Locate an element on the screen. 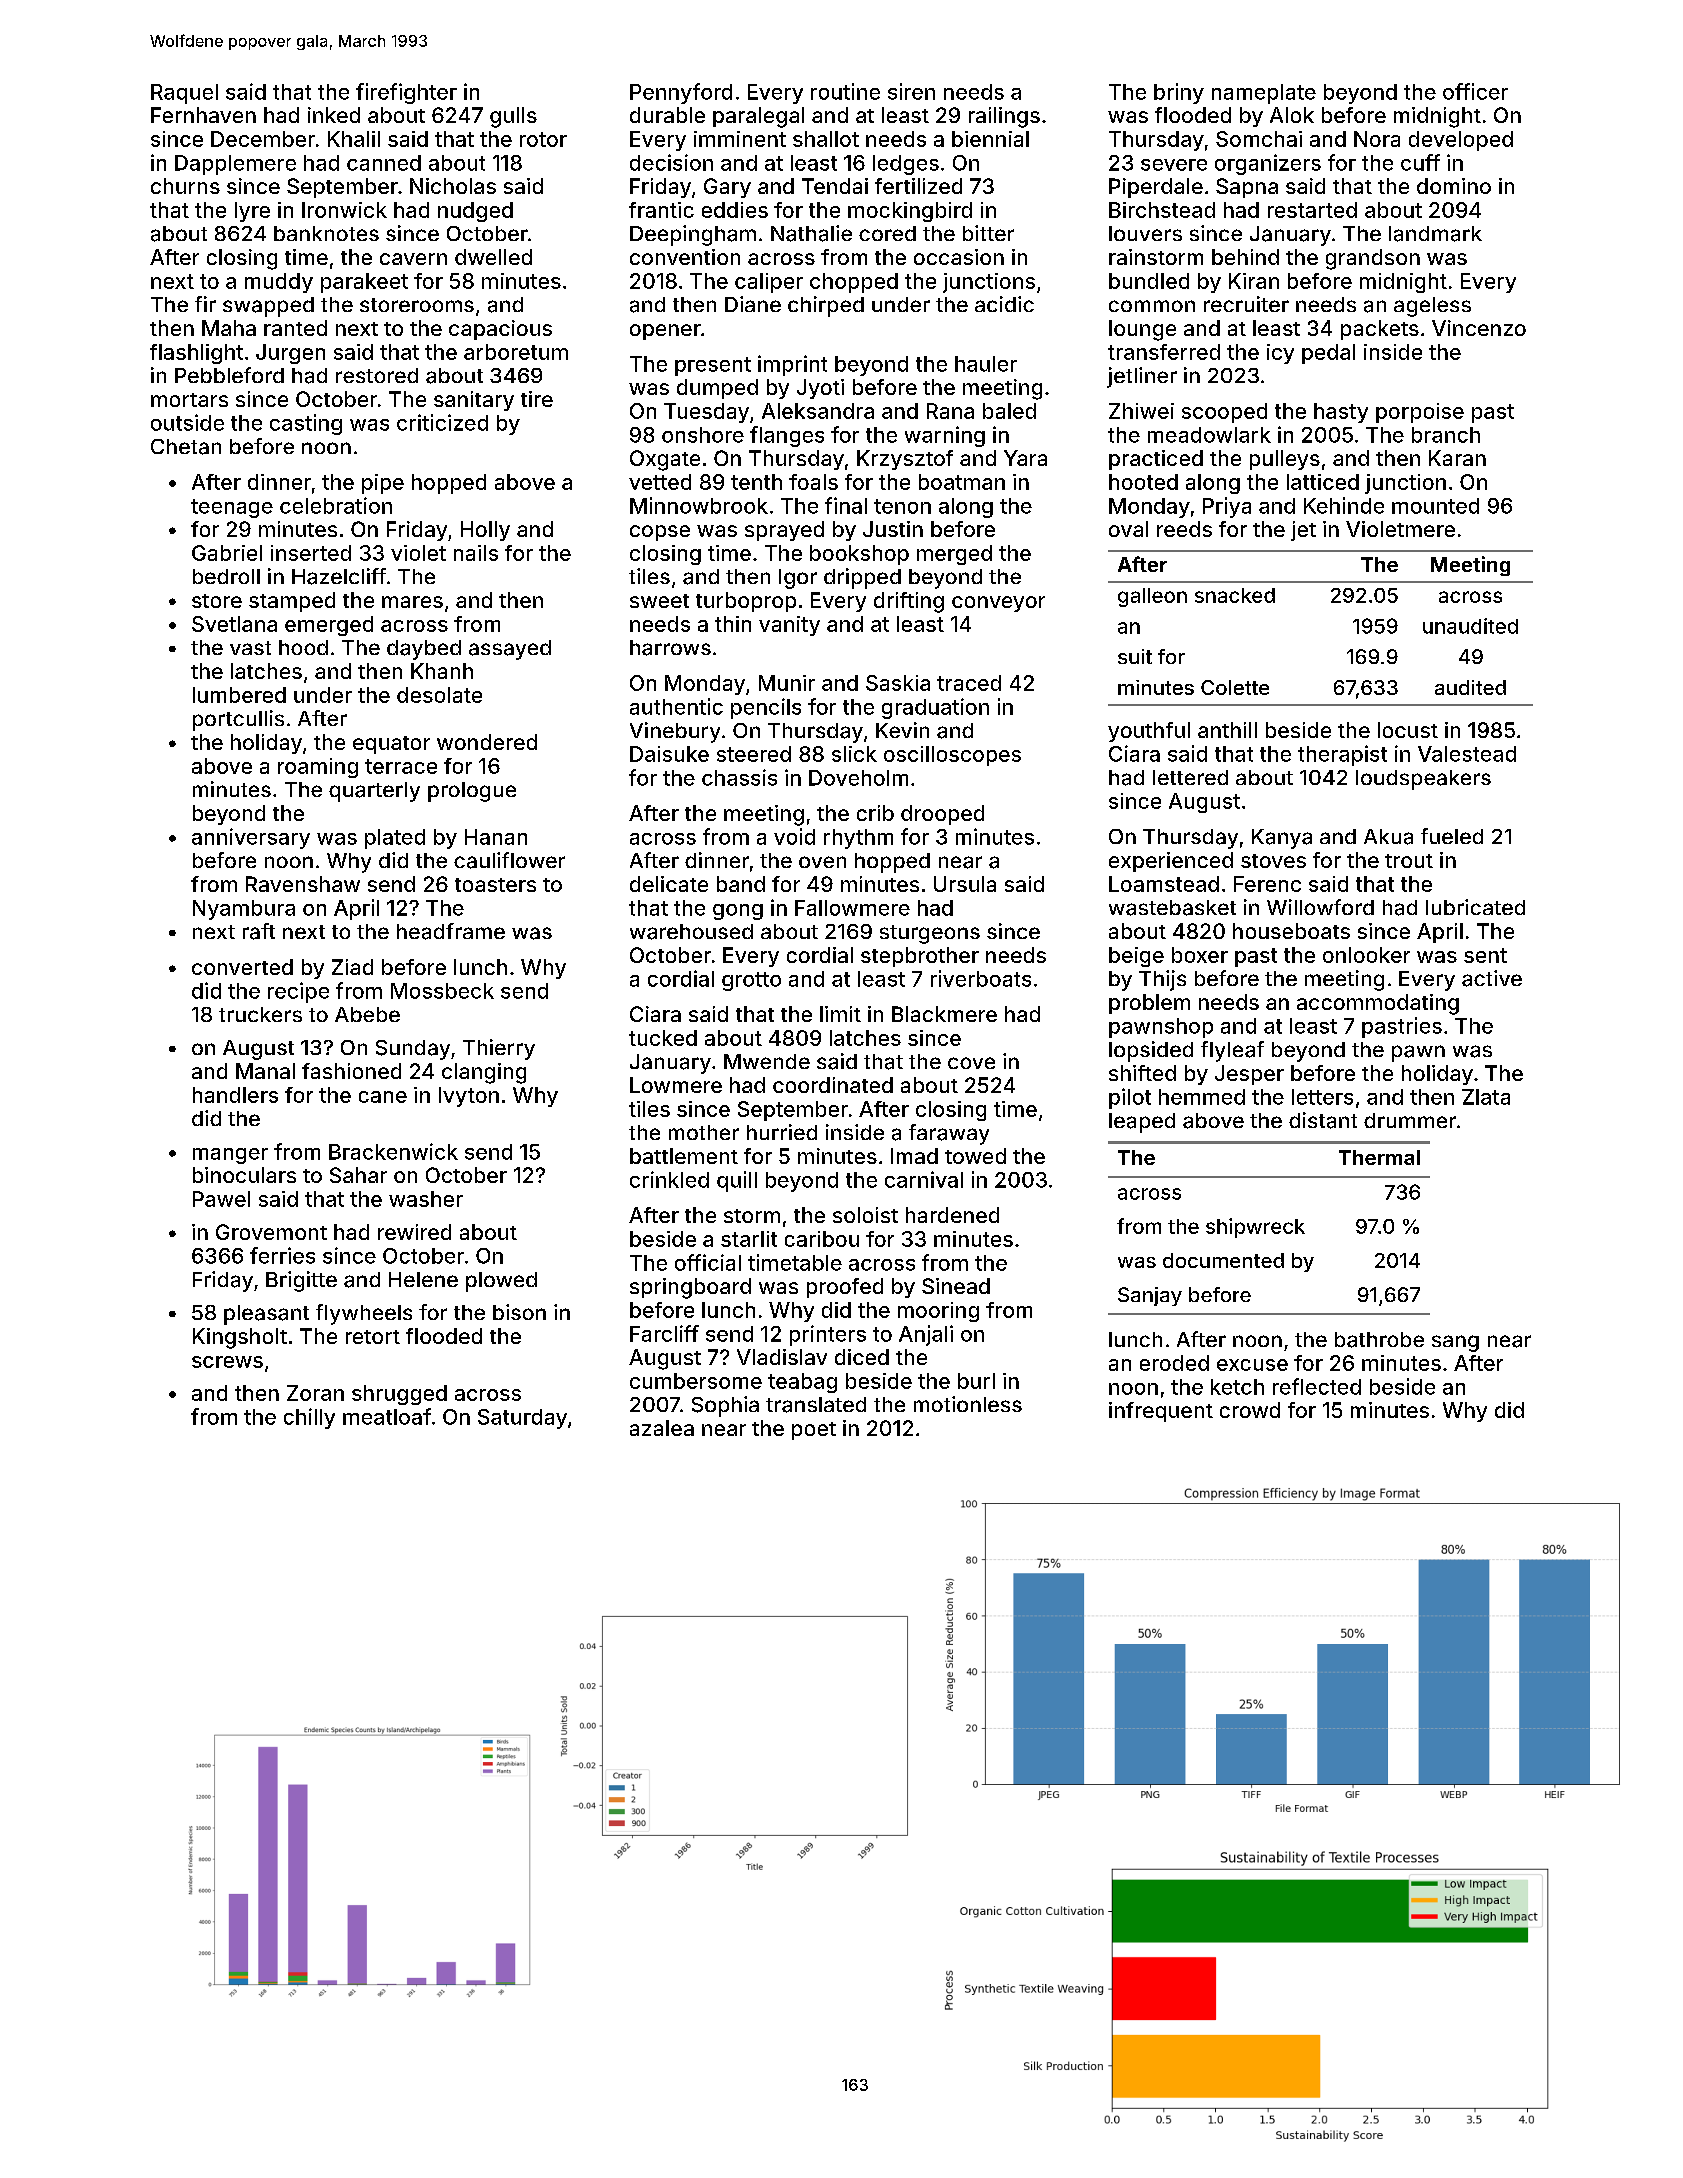 This screenshot has width=1683, height=2178. Manal is located at coordinates (265, 1071).
